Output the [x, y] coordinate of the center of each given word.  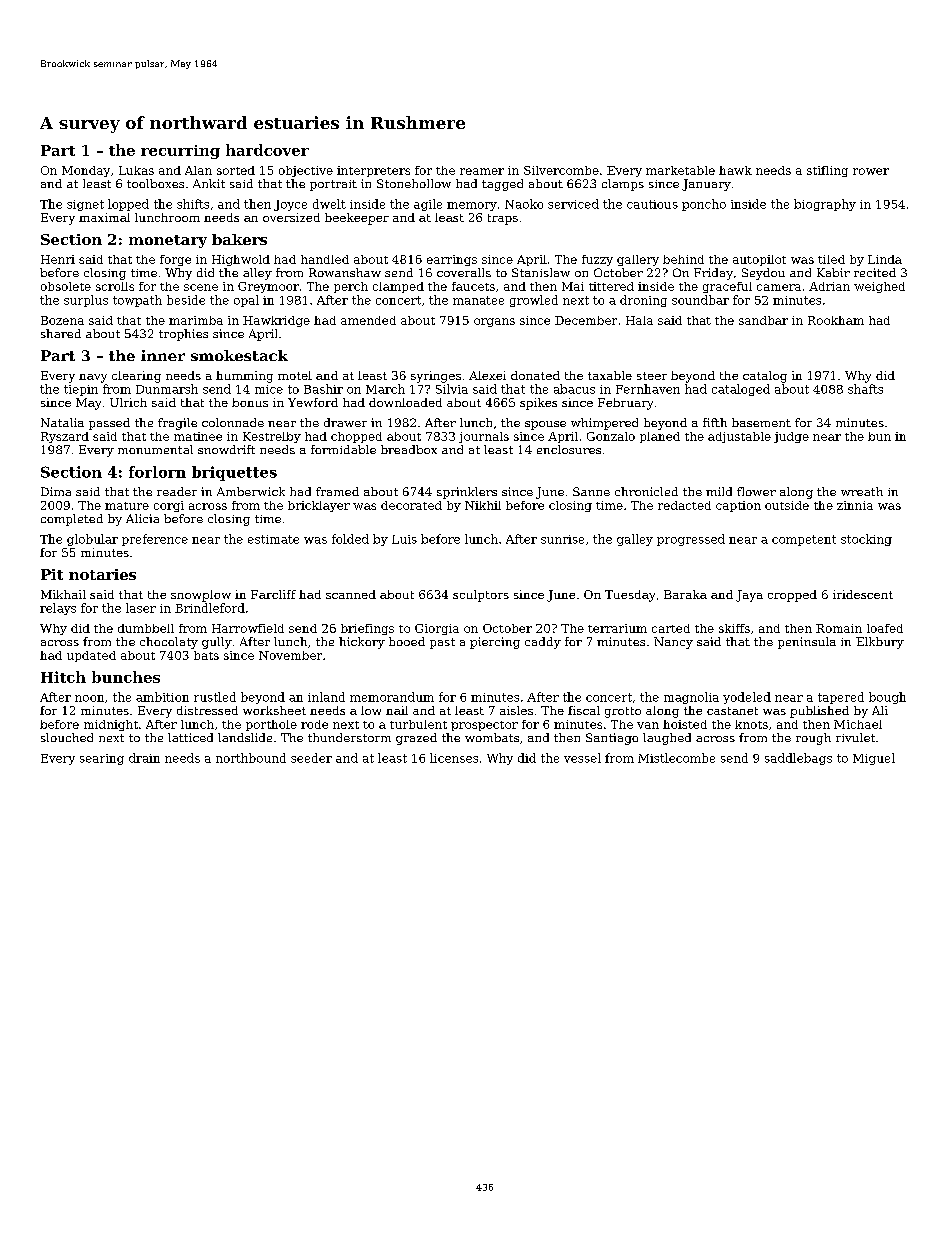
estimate [273, 539]
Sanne [591, 491]
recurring [180, 152]
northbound [251, 758]
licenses [454, 758]
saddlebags [798, 759]
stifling [827, 171]
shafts [865, 389]
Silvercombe [561, 170]
